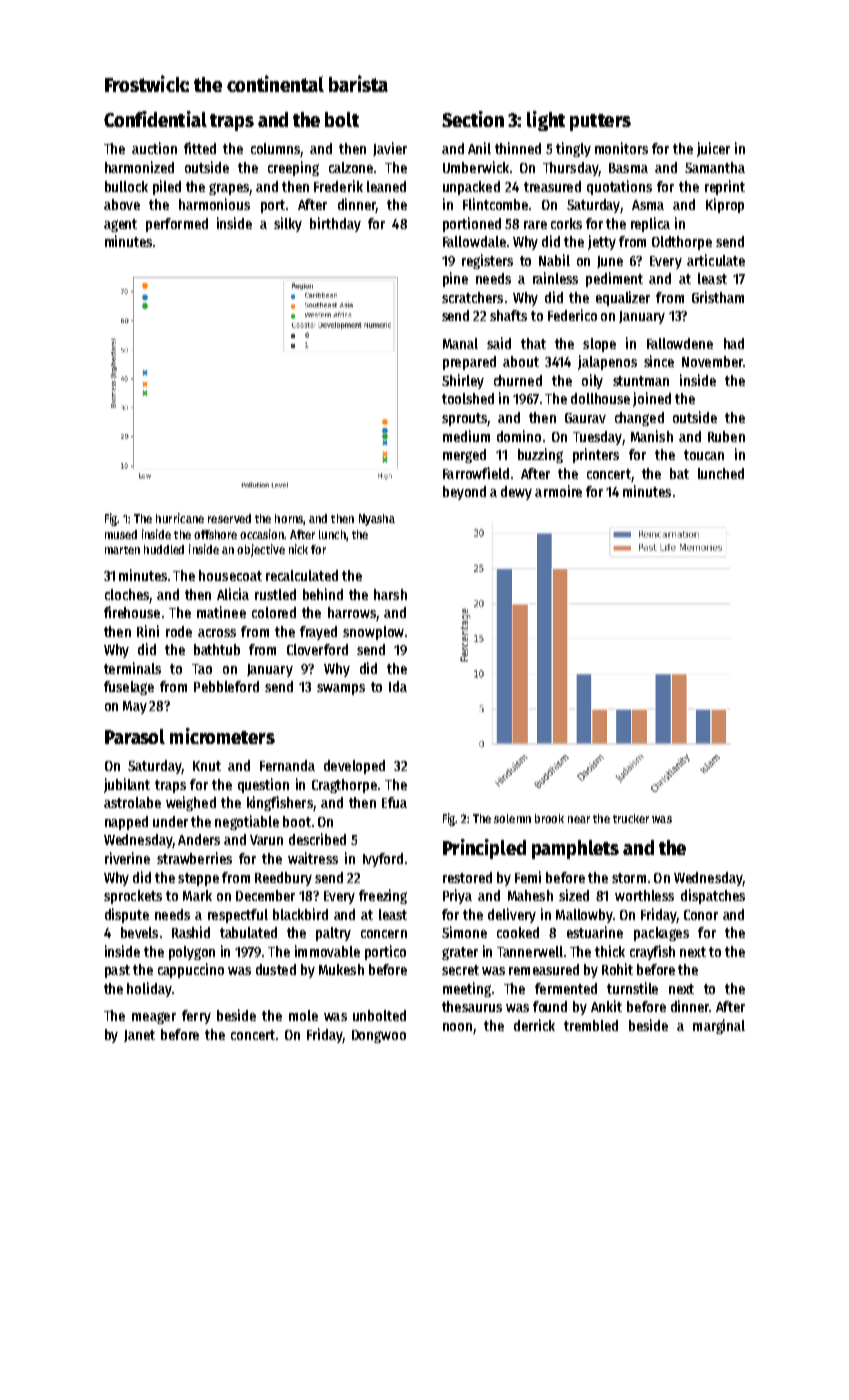  I want to click on Ruben, so click(726, 436).
